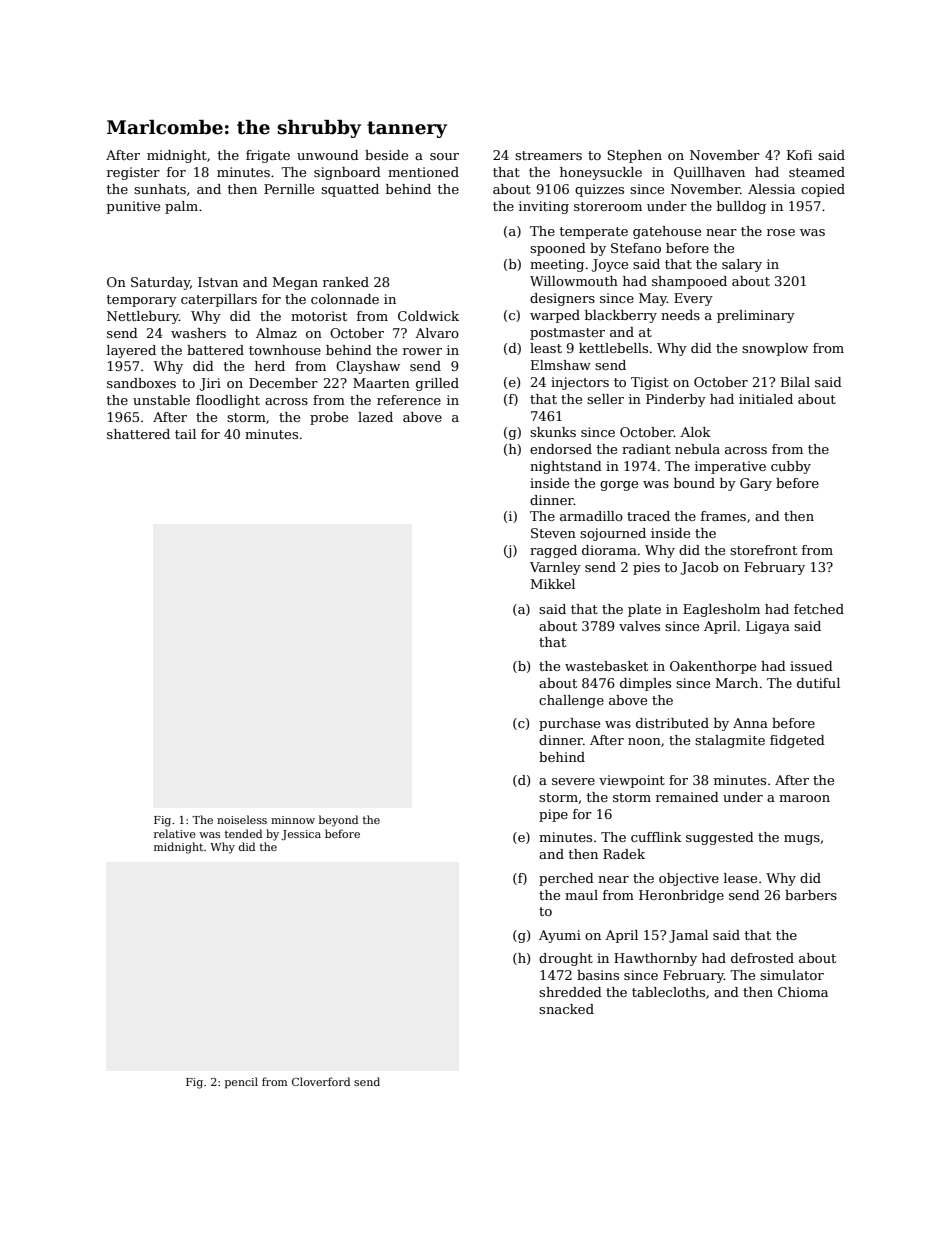  Describe the element at coordinates (283, 383) in the document. I see `December` at that location.
